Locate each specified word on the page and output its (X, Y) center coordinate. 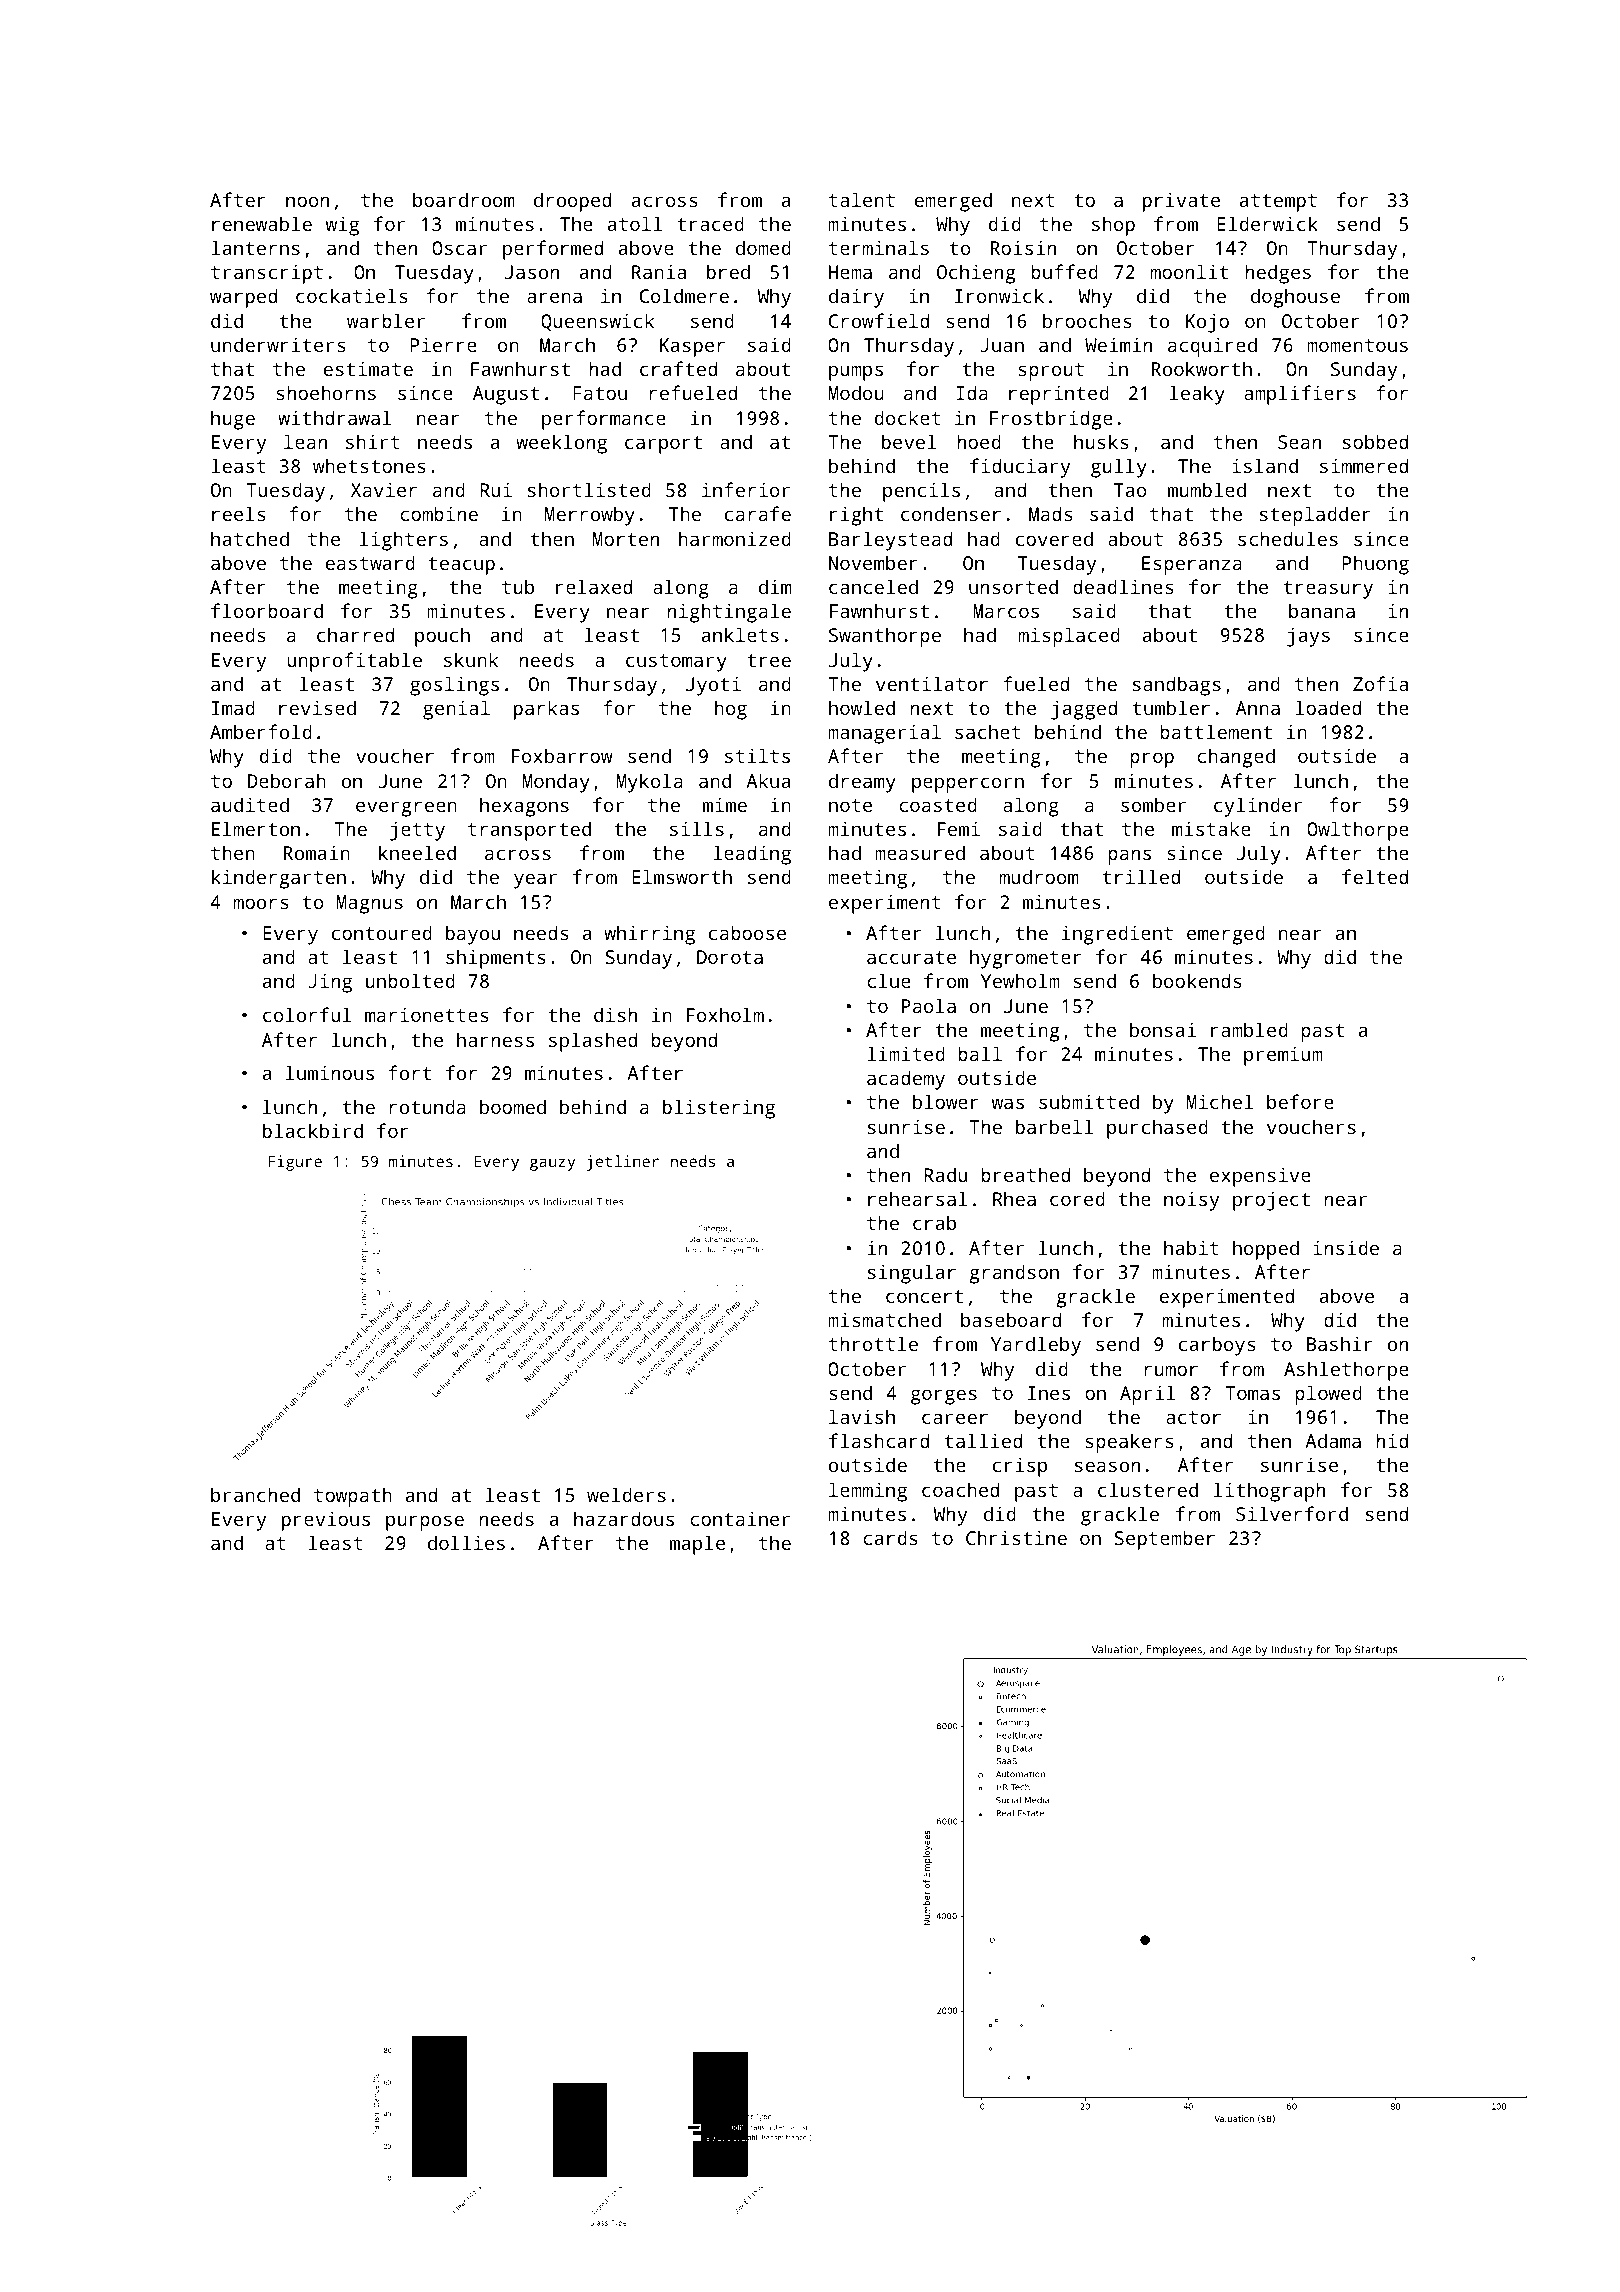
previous (326, 1521)
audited (250, 804)
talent (862, 199)
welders (626, 1494)
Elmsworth (682, 876)
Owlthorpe (1358, 831)
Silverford (1292, 1513)
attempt (1278, 203)
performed (553, 250)
